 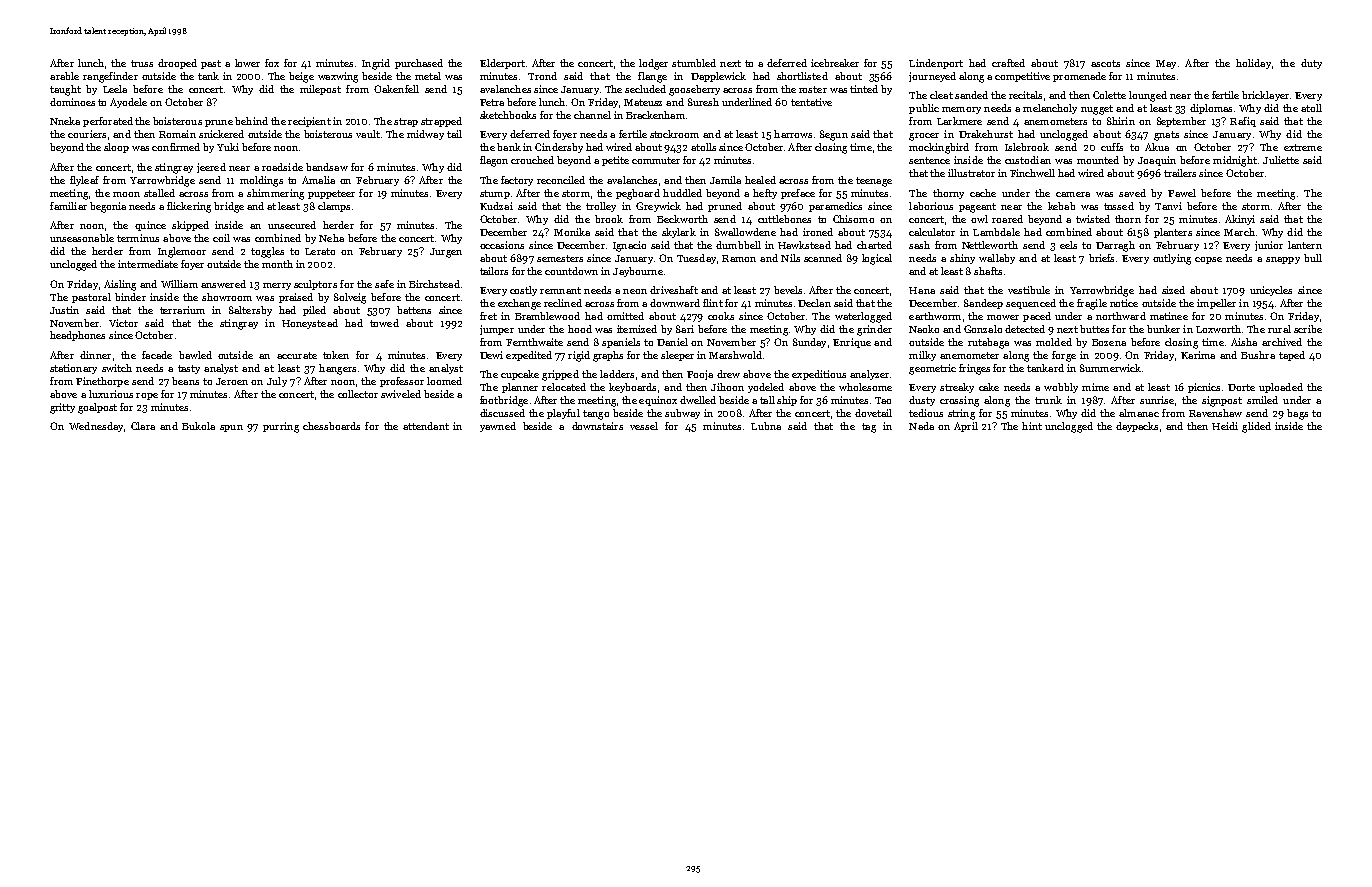 What do you see at coordinates (272, 63) in the screenshot?
I see `fox` at bounding box center [272, 63].
